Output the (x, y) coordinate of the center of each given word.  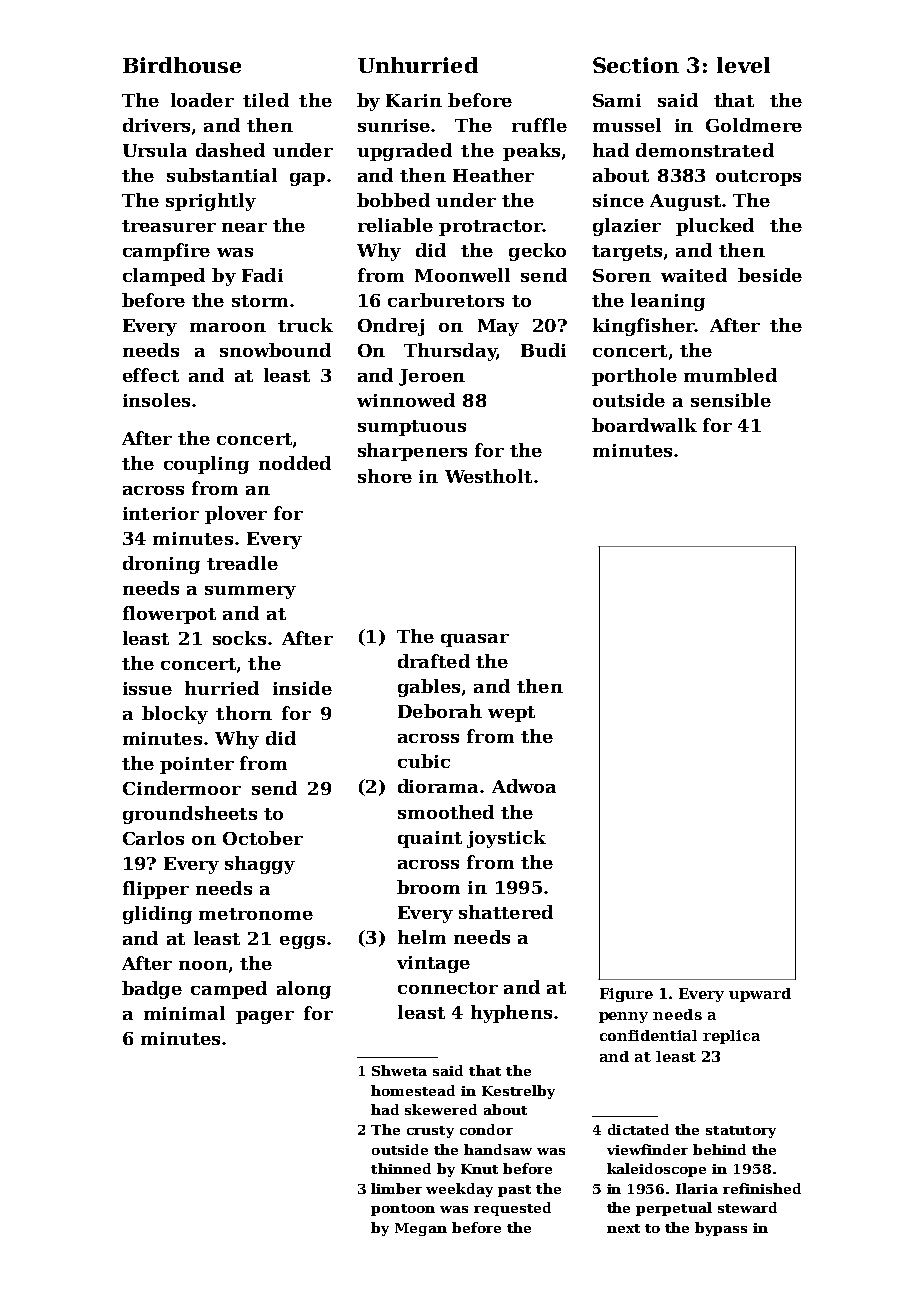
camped (229, 990)
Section (636, 65)
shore (385, 476)
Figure (626, 995)
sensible (731, 400)
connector (448, 988)
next (623, 1228)
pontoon (403, 1210)
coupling (206, 465)
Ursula (155, 150)
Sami (617, 100)
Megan (421, 1229)
